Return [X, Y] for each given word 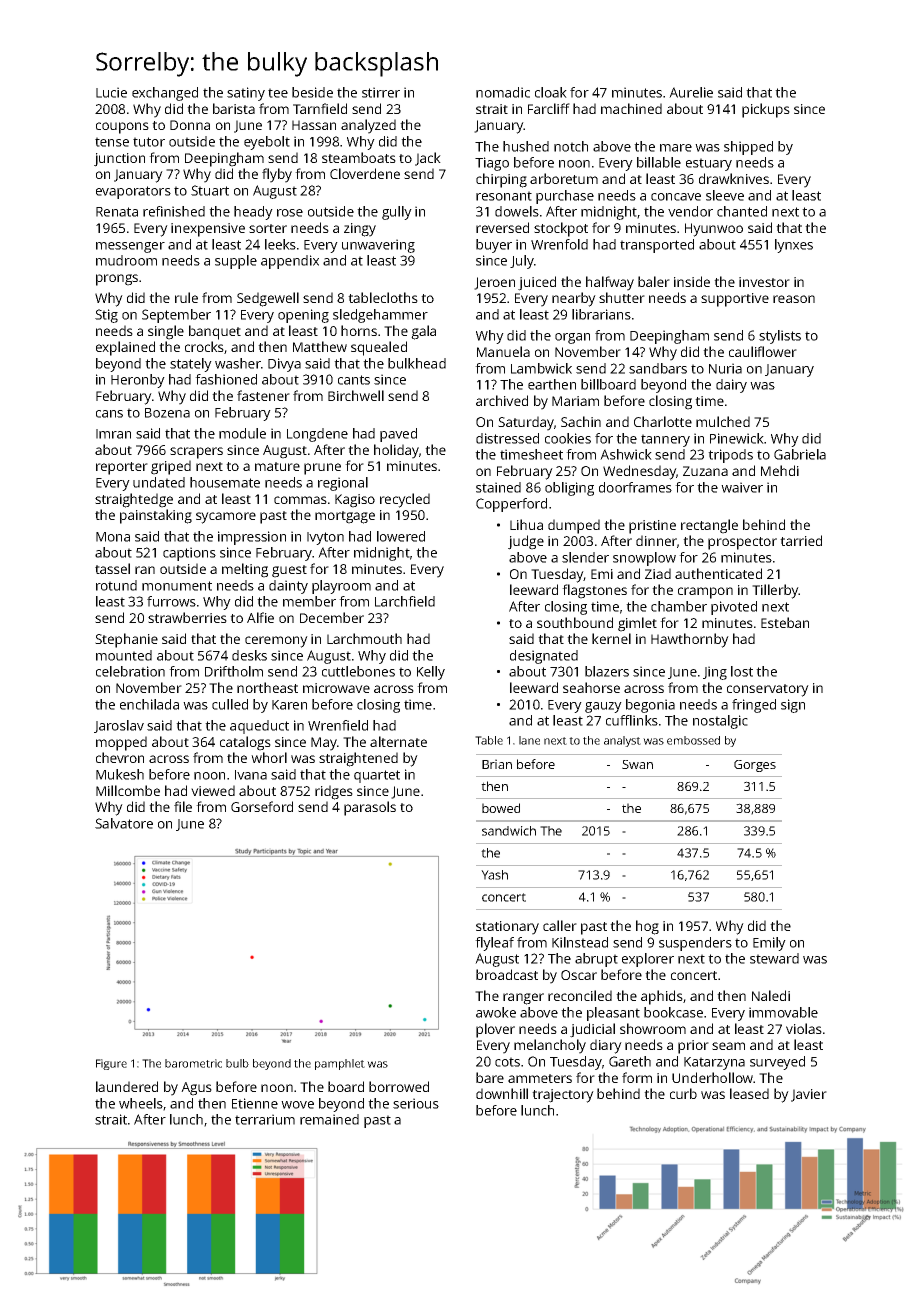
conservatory [768, 690]
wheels [141, 1103]
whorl [269, 757]
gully [397, 213]
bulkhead [417, 363]
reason [794, 299]
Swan [637, 764]
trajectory [563, 1096]
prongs [117, 280]
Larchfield [405, 601]
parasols [370, 808]
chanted [742, 211]
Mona [113, 537]
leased [749, 1093]
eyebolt [267, 143]
